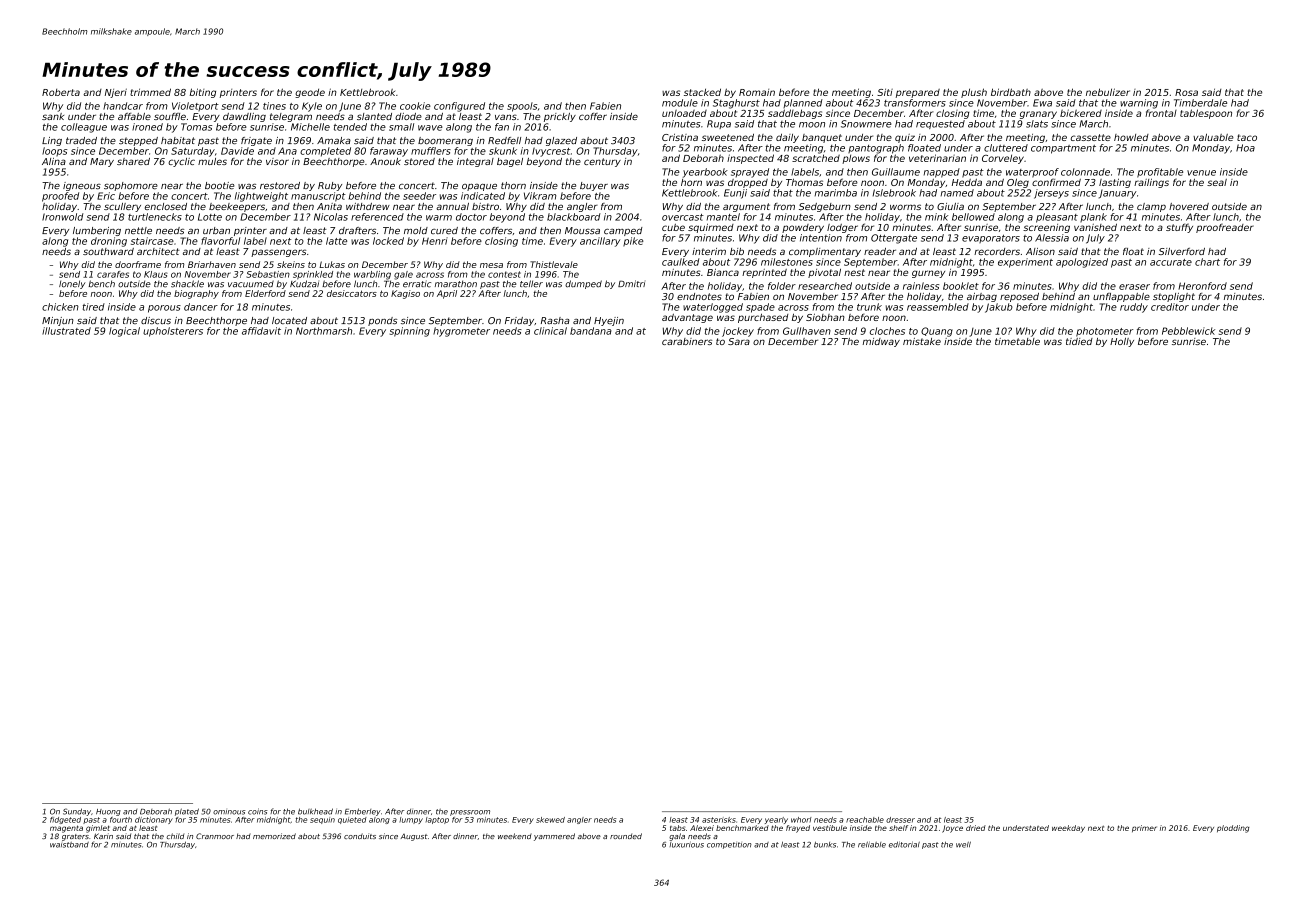  What do you see at coordinates (69, 845) in the document?
I see `waistband` at bounding box center [69, 845].
